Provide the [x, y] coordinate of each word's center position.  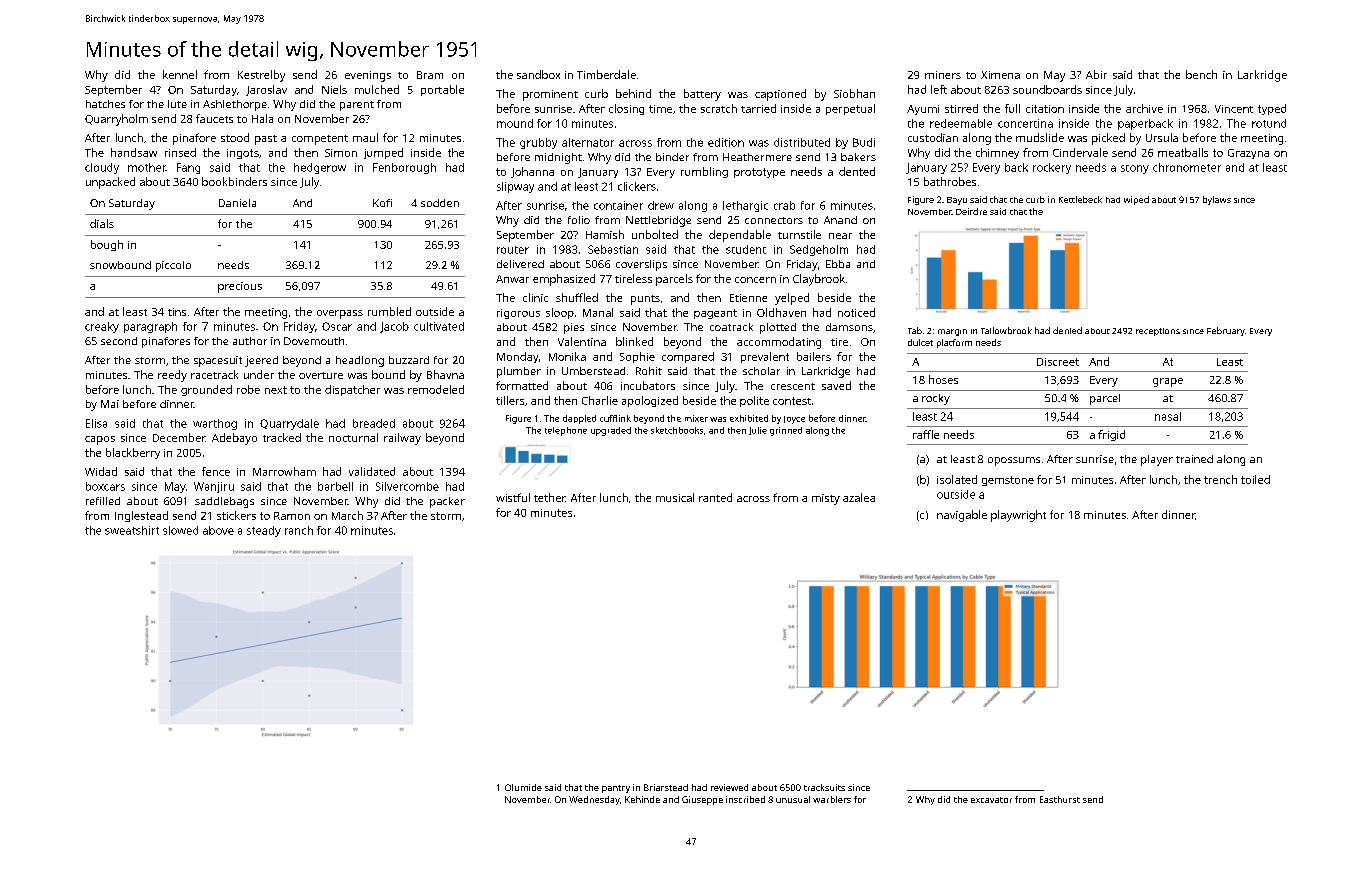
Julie [758, 431]
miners [943, 75]
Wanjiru [214, 487]
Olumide [523, 787]
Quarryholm [116, 120]
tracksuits [824, 787]
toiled [1255, 479]
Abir [1096, 74]
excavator [991, 800]
